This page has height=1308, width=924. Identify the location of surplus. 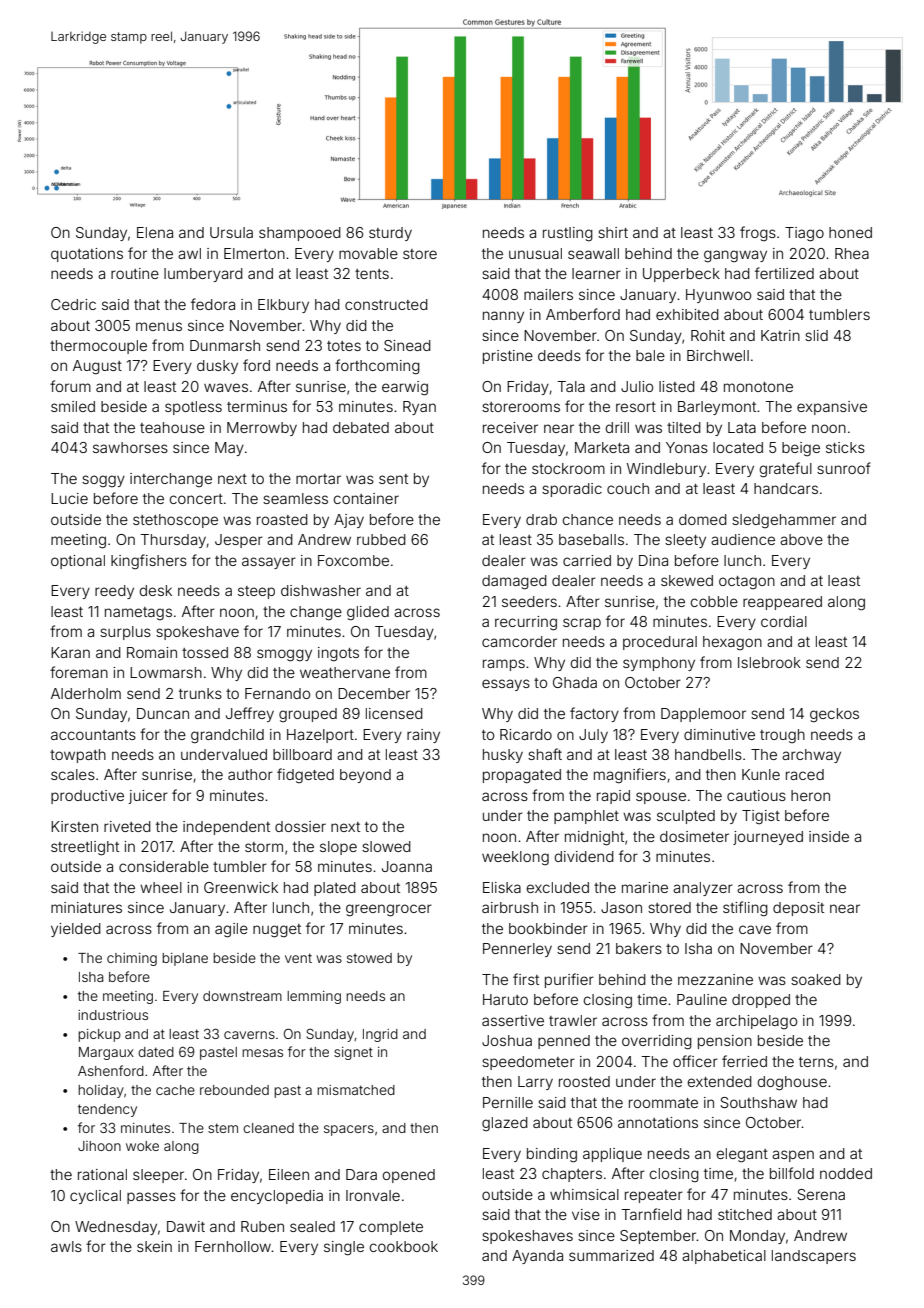
(125, 633).
